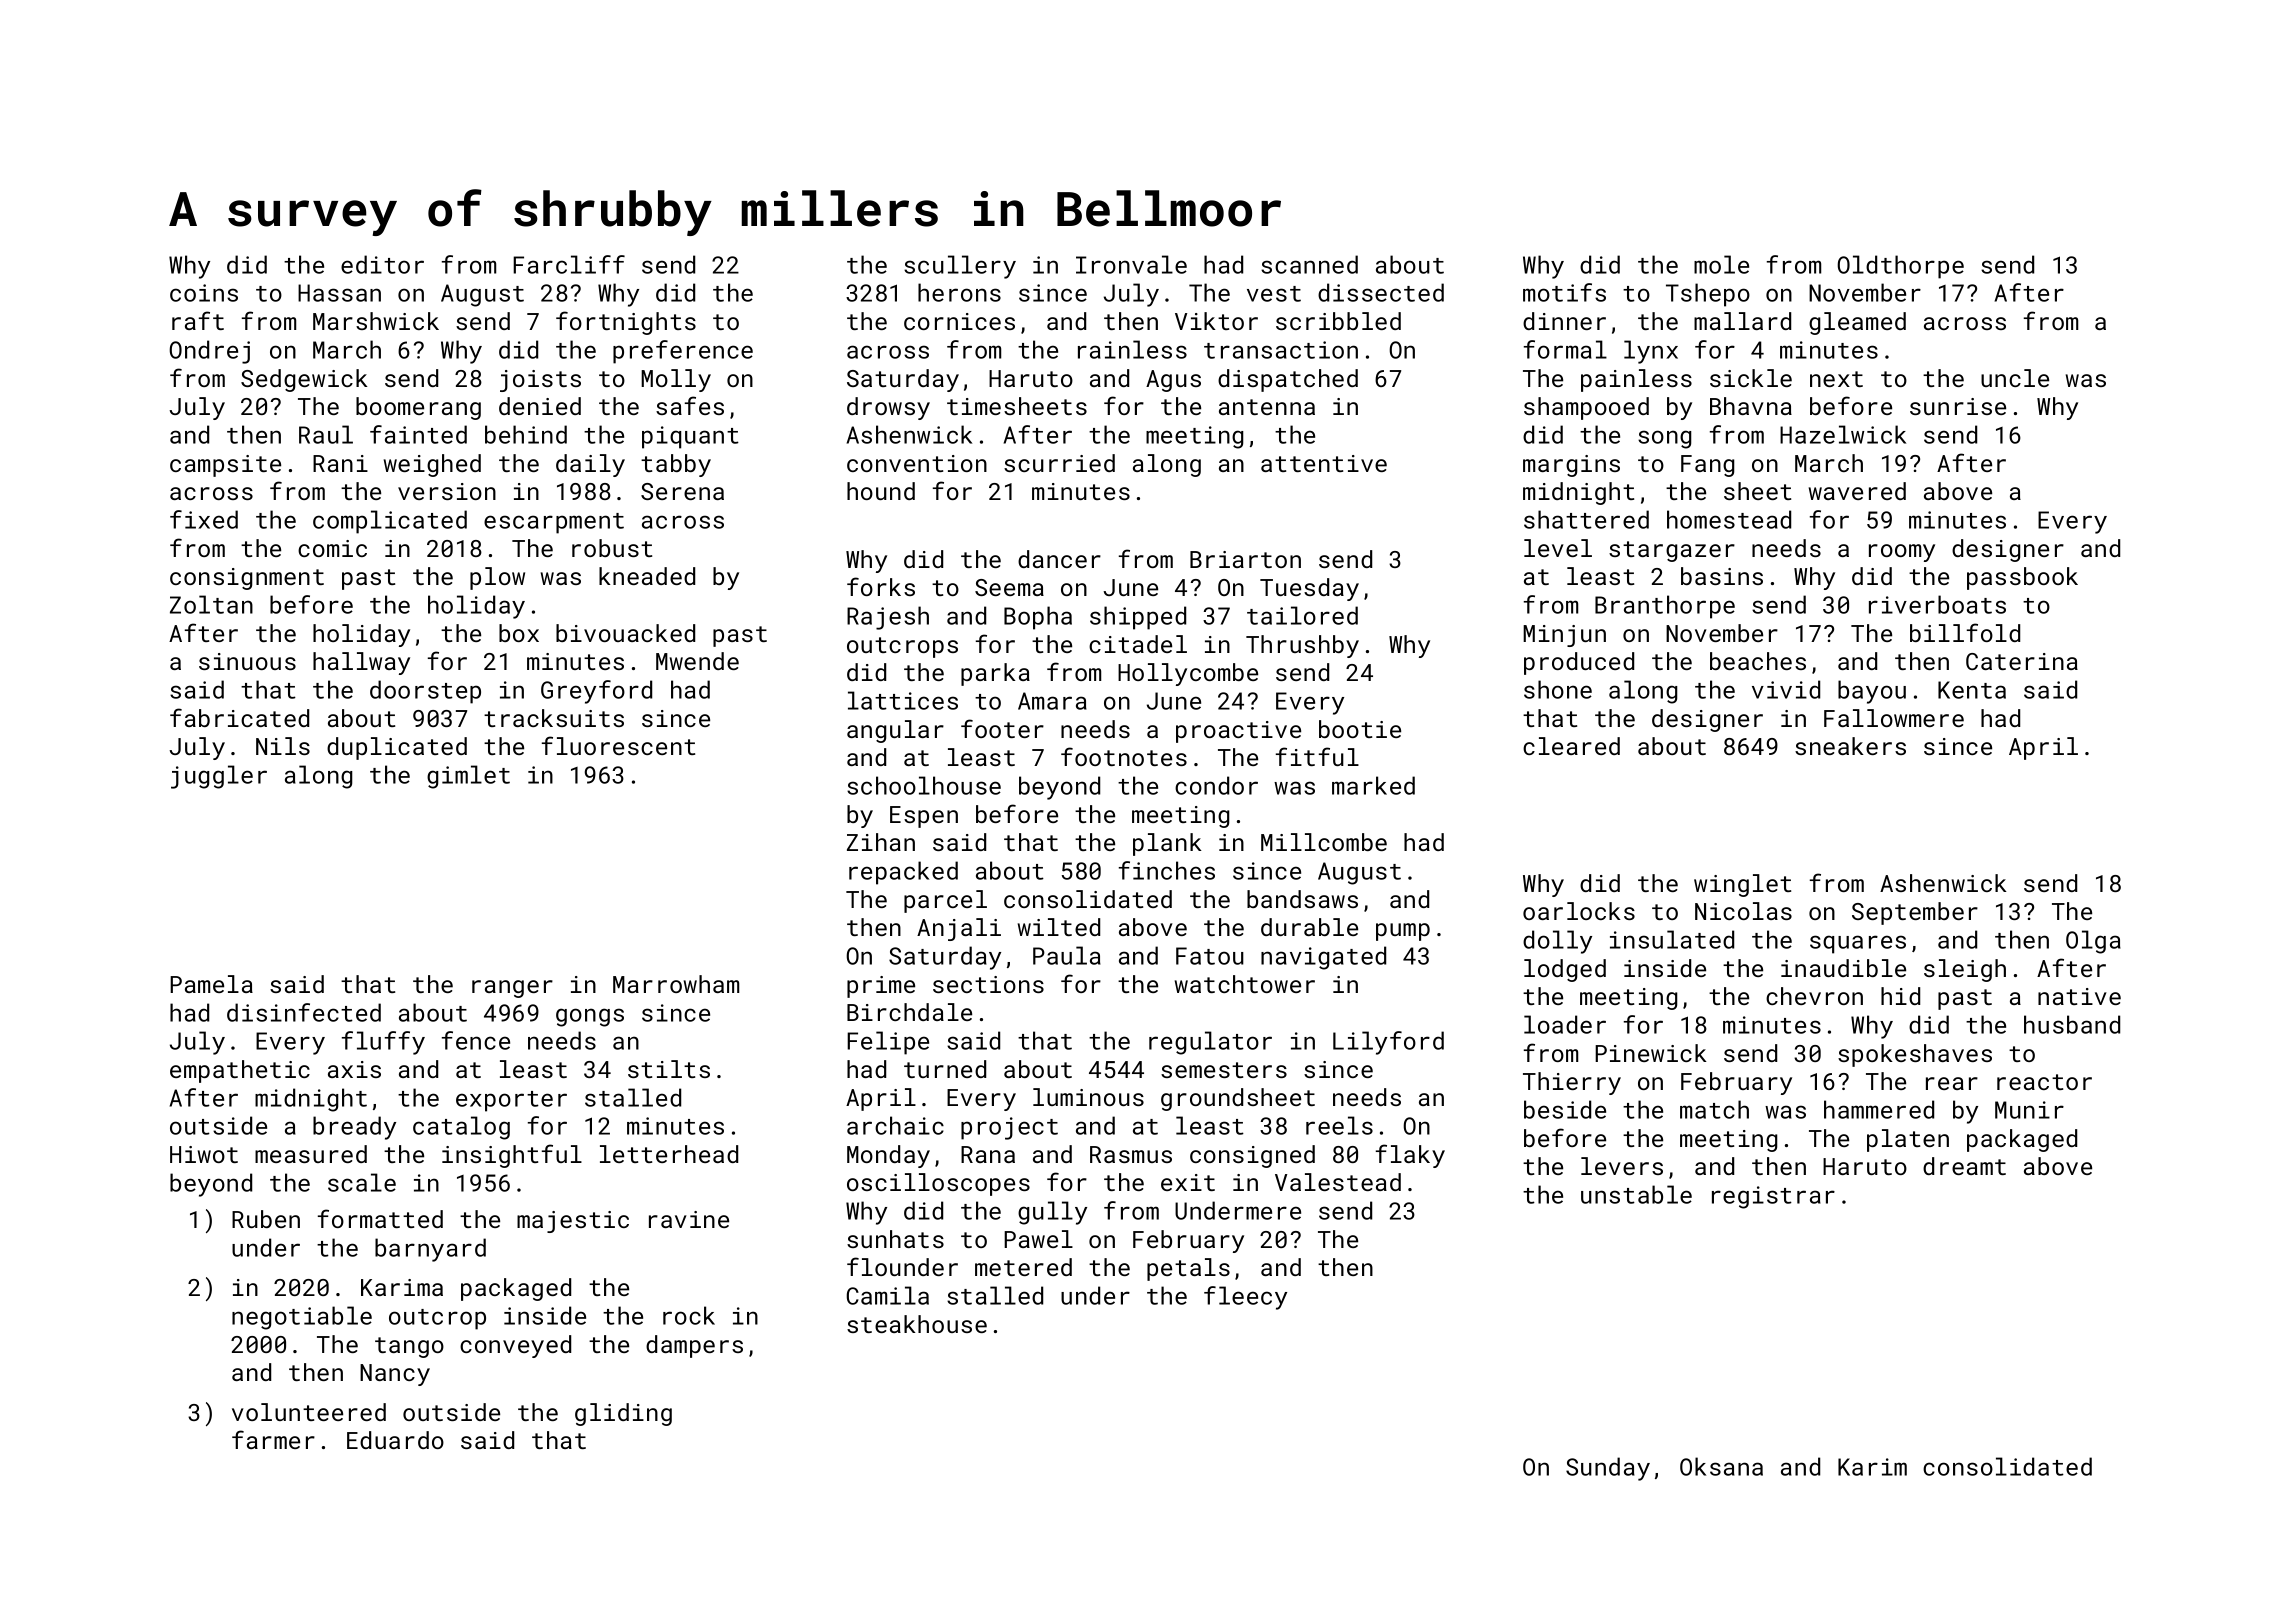  Describe the element at coordinates (2015, 378) in the document. I see `uncle` at that location.
